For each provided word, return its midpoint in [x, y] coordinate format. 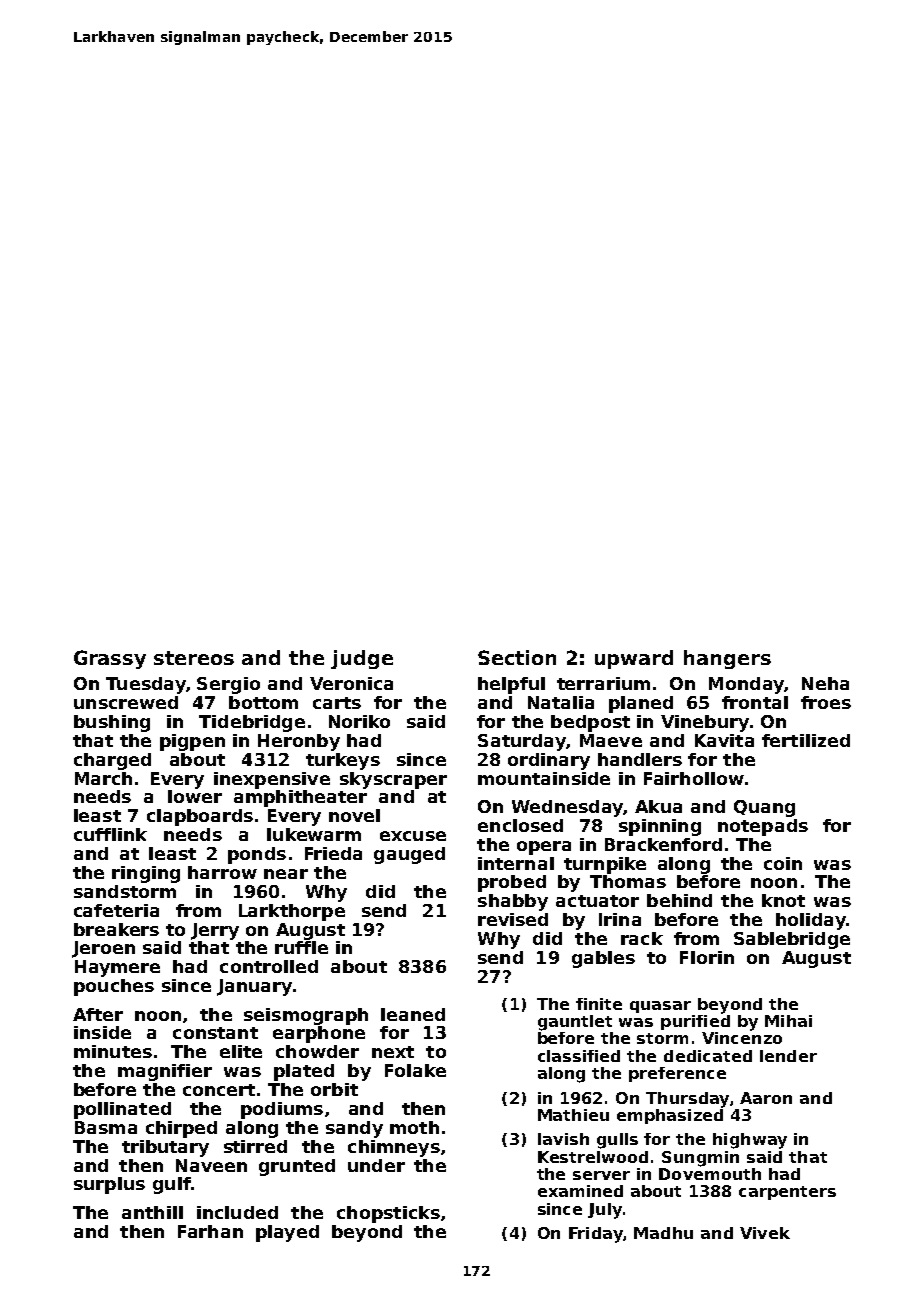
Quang [764, 808]
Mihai [788, 1021]
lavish [563, 1139]
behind [679, 900]
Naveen [211, 1165]
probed [512, 883]
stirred [255, 1146]
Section [517, 657]
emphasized [670, 1116]
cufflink [110, 834]
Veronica [351, 683]
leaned [413, 1014]
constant [215, 1033]
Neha [825, 683]
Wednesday [567, 808]
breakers [116, 929]
